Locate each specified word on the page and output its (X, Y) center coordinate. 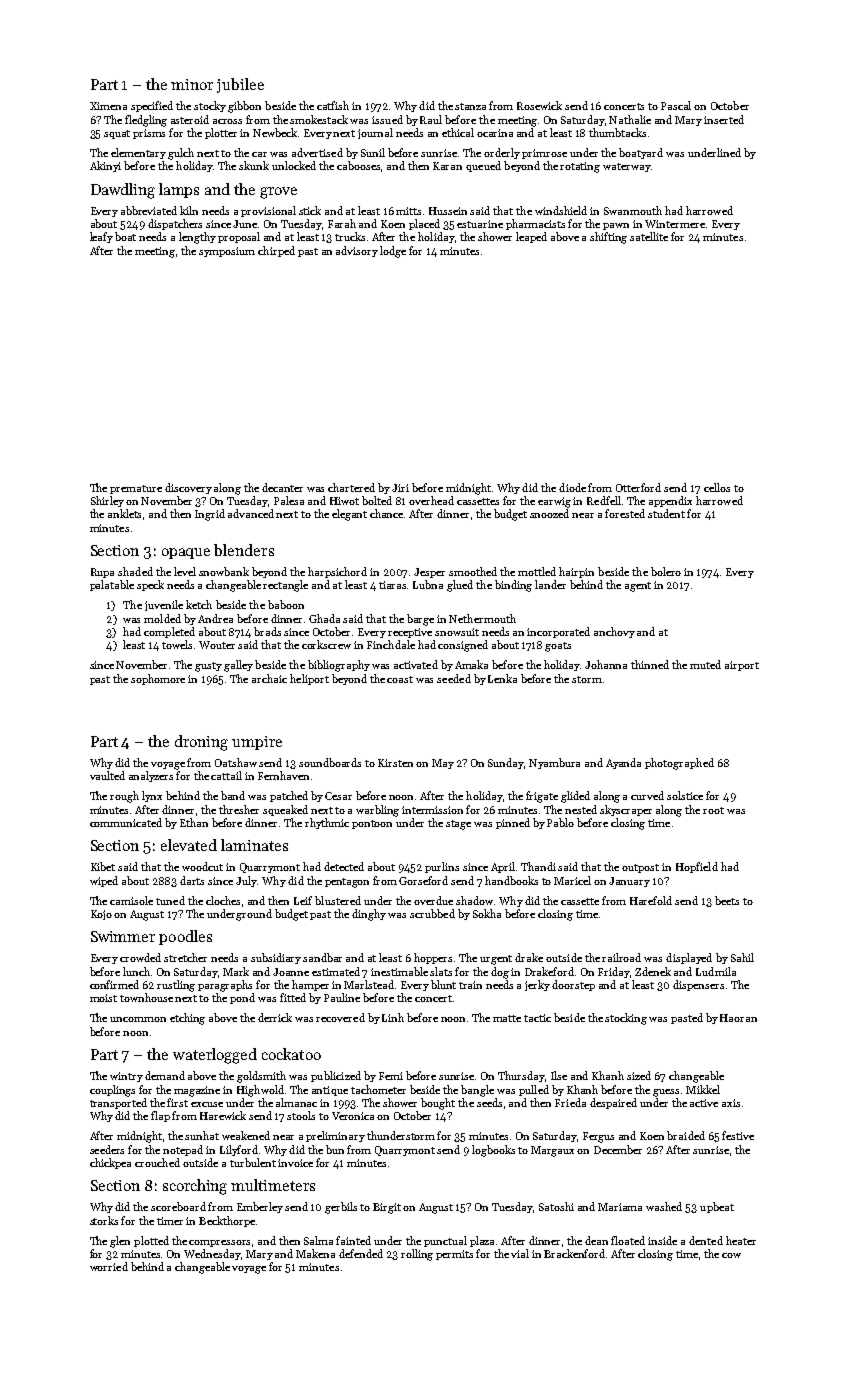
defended (361, 1253)
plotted (151, 1241)
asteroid (190, 119)
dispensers (698, 985)
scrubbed (432, 913)
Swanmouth (633, 210)
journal (375, 133)
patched (289, 796)
